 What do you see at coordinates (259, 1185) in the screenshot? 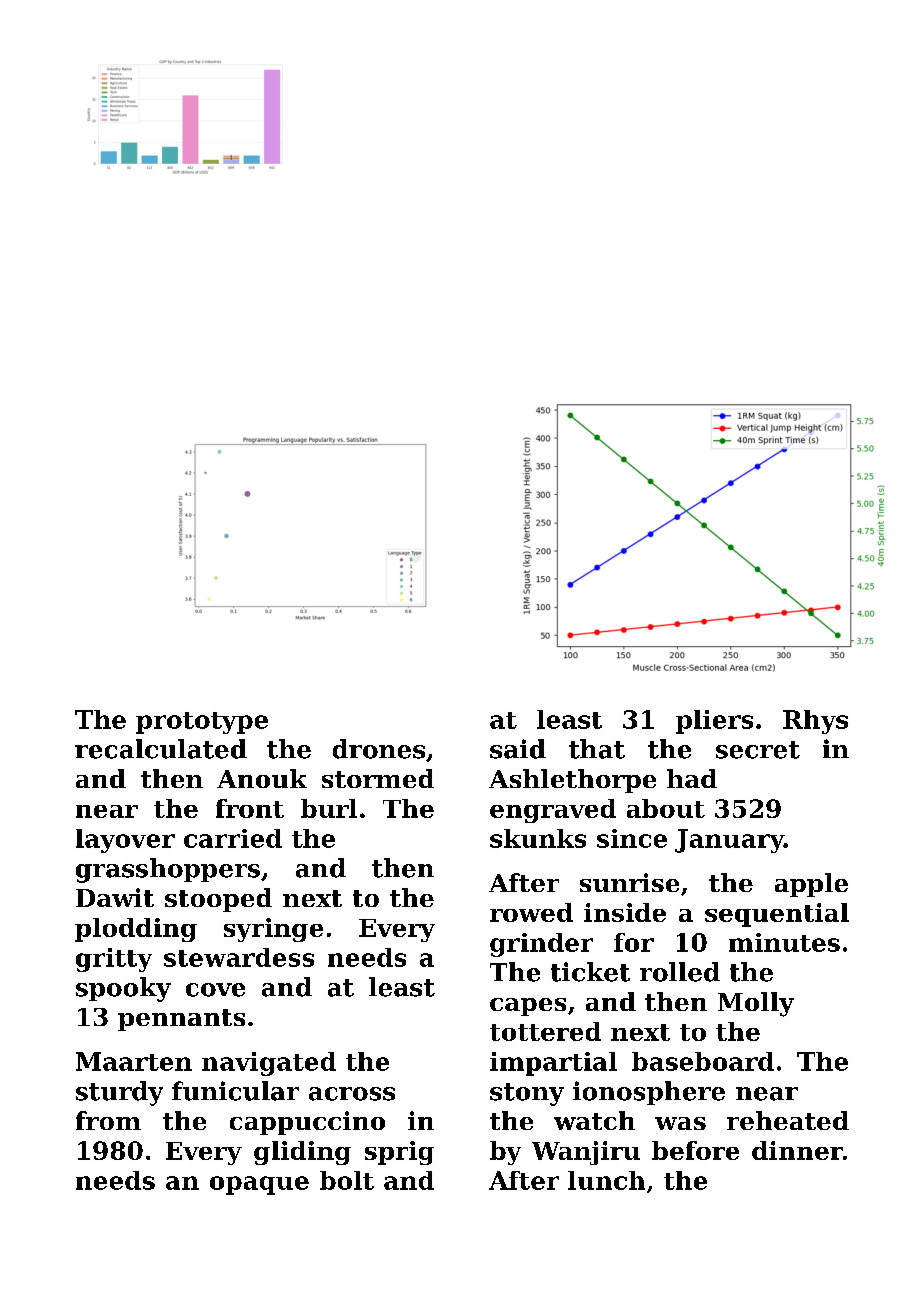
I see `opaque` at bounding box center [259, 1185].
